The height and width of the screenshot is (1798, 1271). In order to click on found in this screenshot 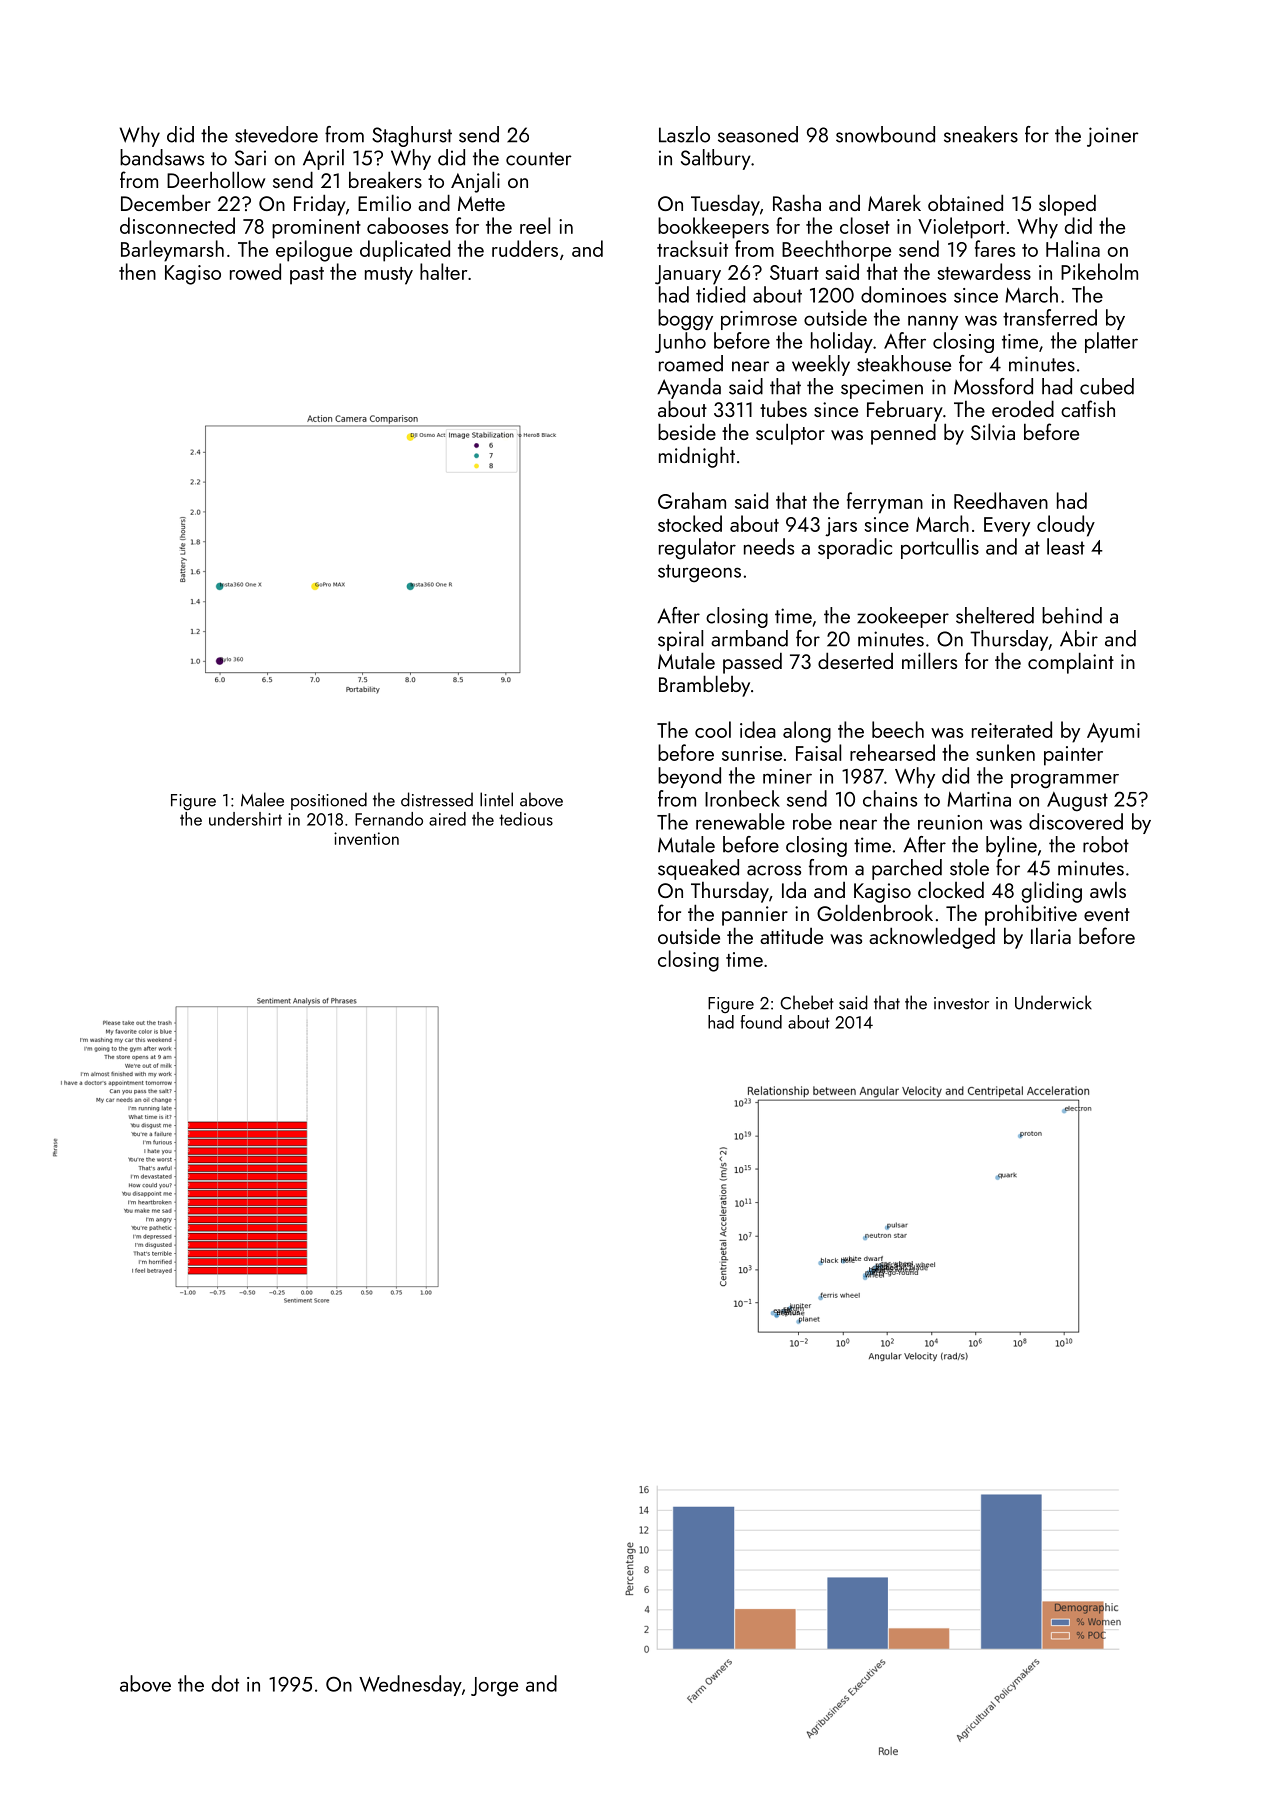, I will do `click(761, 1022)`.
